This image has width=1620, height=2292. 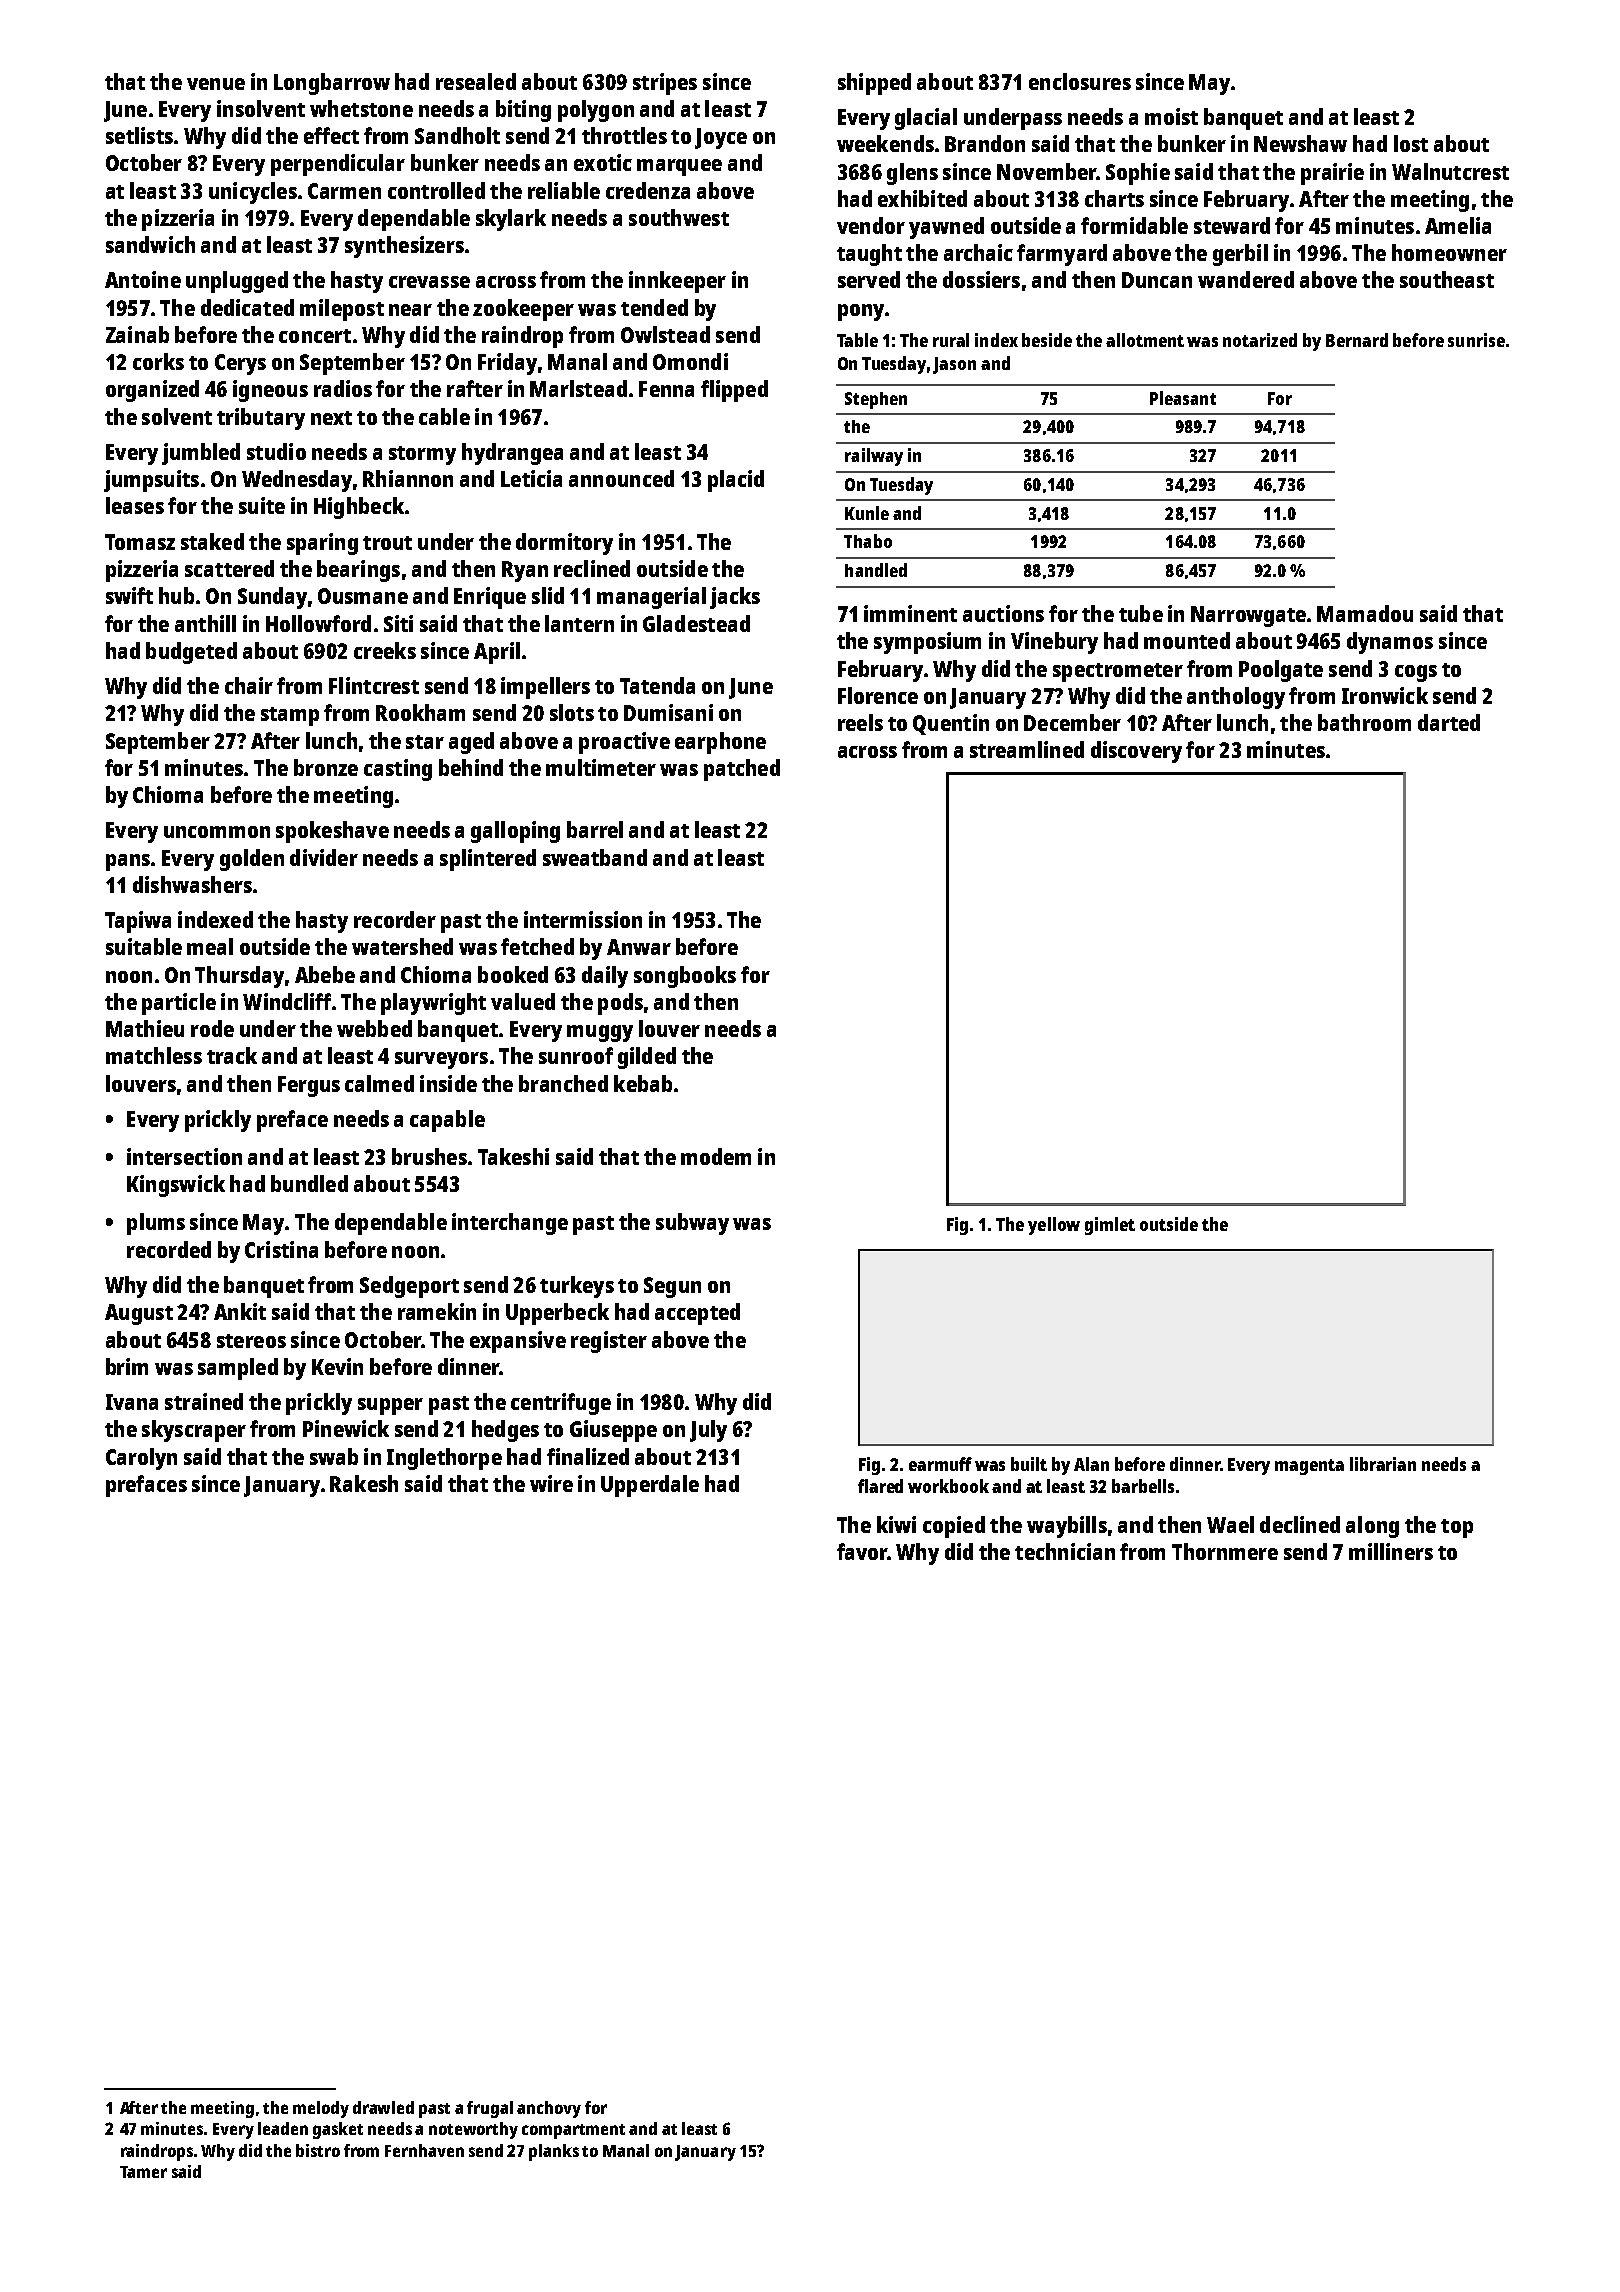 I want to click on lost, so click(x=1411, y=143).
